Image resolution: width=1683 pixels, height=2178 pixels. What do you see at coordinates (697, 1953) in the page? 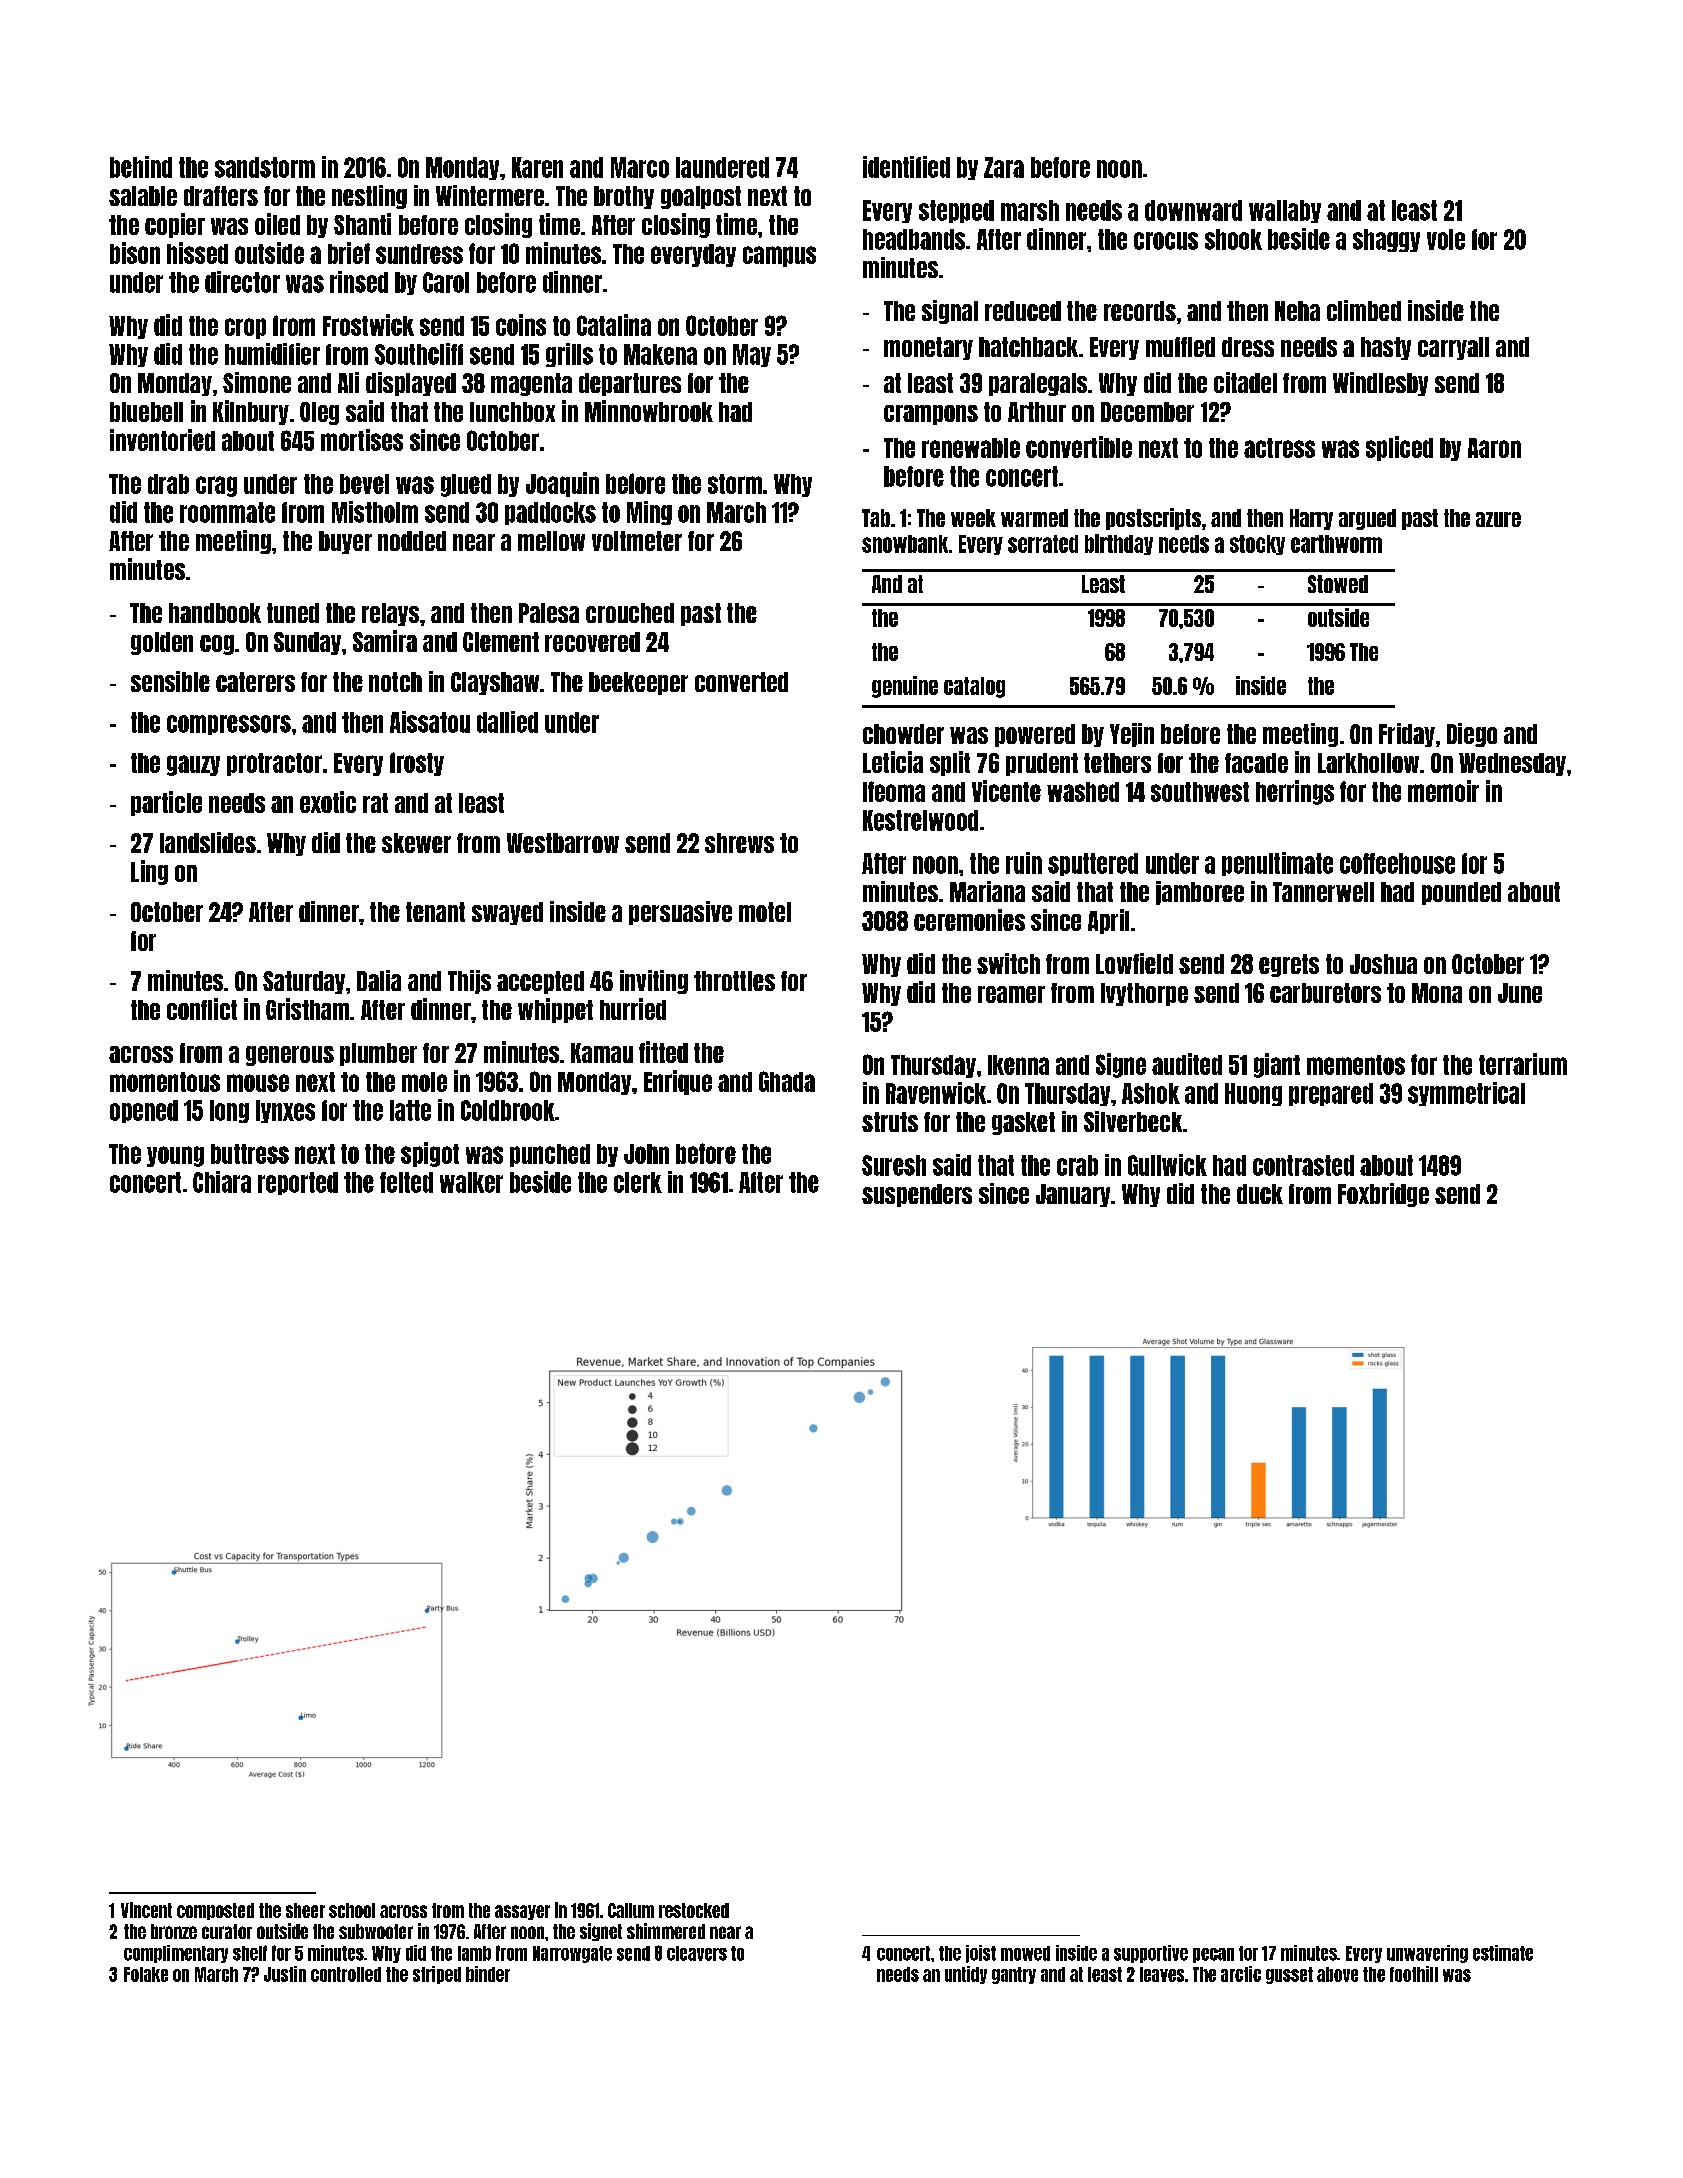
I see `cleavers` at bounding box center [697, 1953].
